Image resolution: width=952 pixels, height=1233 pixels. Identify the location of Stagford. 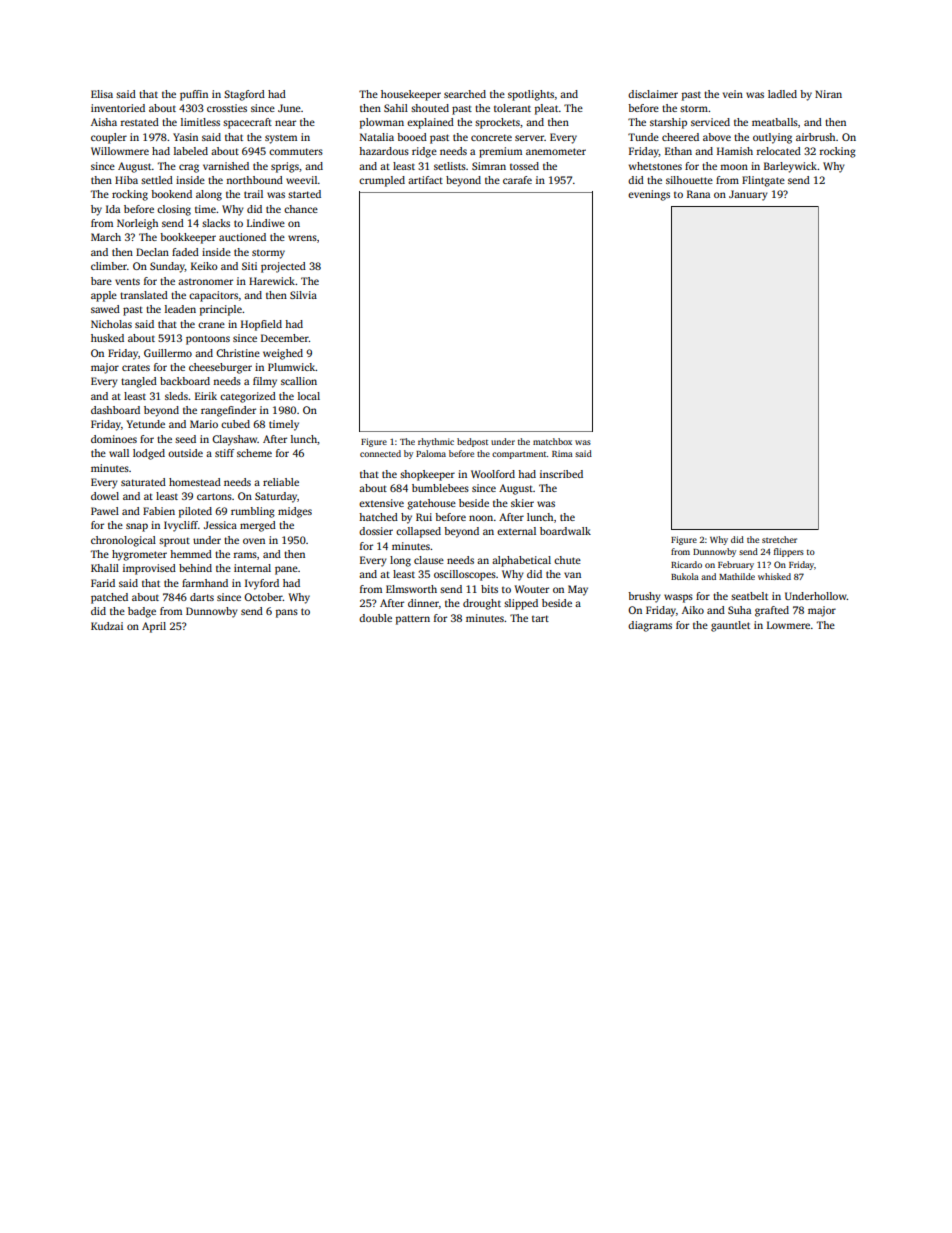
(244, 95).
